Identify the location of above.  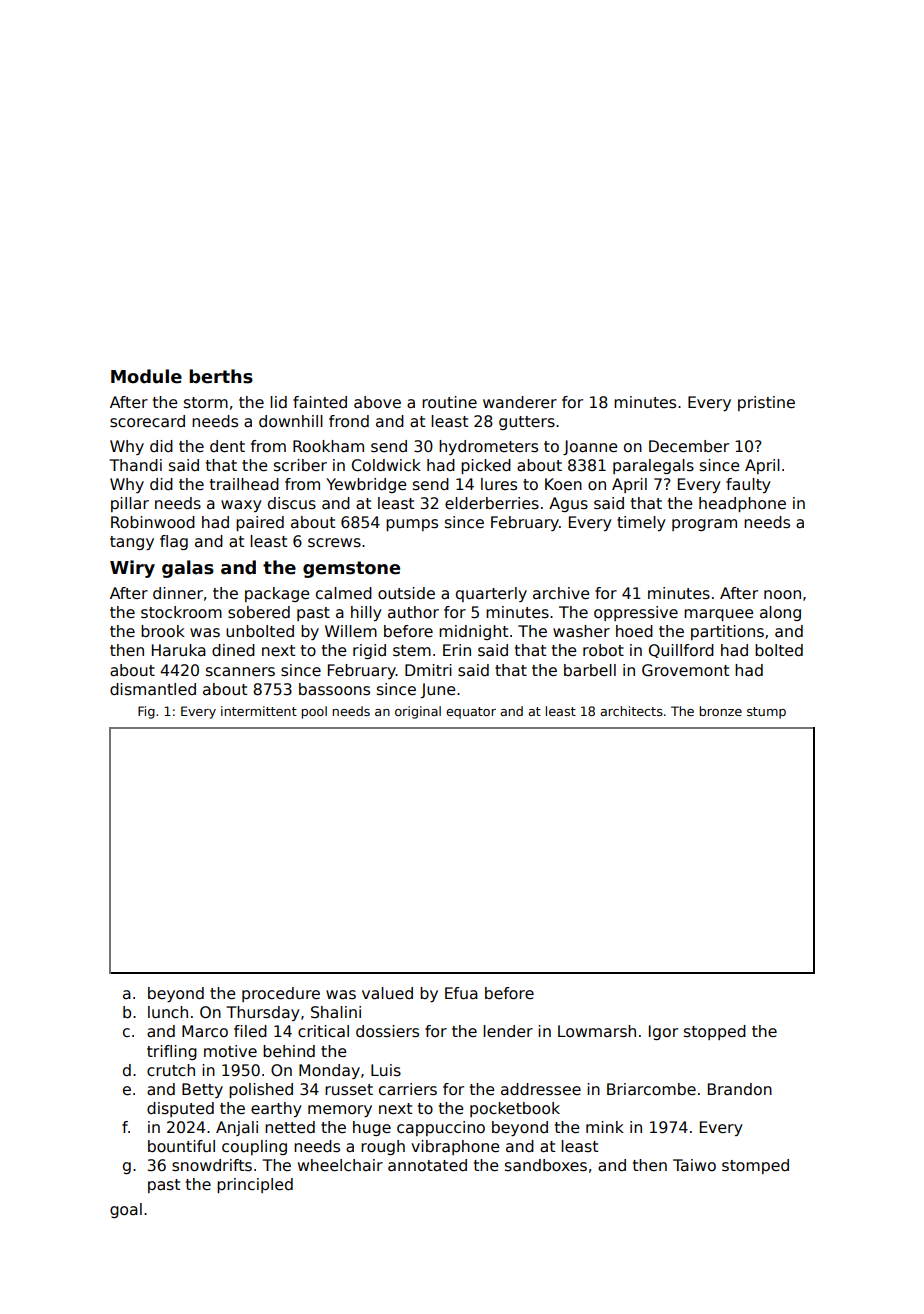
(377, 402).
